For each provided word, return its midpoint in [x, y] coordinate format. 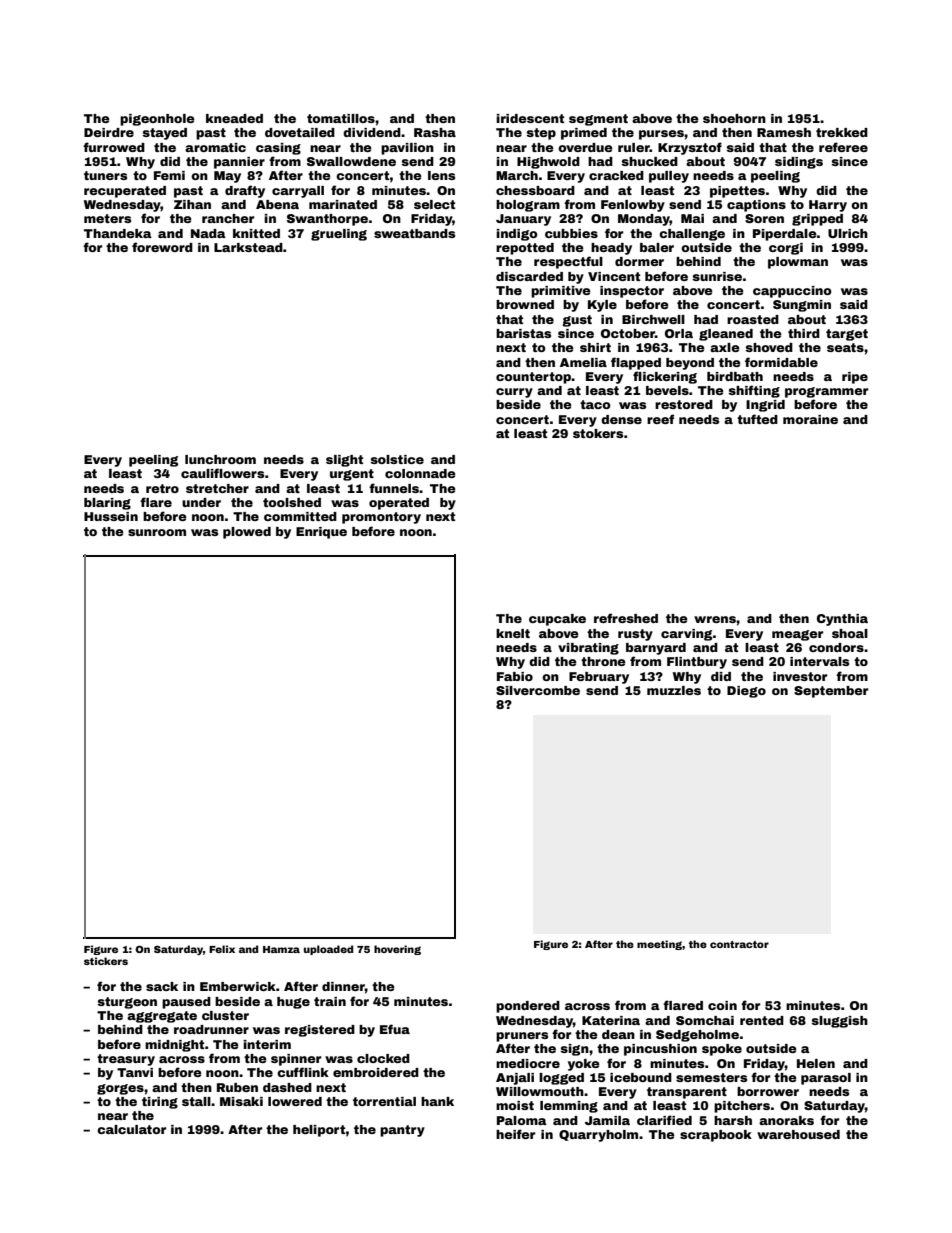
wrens [715, 619]
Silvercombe [538, 690]
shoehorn [734, 118]
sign [575, 1050]
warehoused [798, 1134]
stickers [106, 961]
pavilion [407, 149]
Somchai [705, 1020]
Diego [746, 692]
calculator [131, 1129]
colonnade [420, 473]
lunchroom [220, 459]
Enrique [321, 533]
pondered [528, 1007]
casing [278, 149]
